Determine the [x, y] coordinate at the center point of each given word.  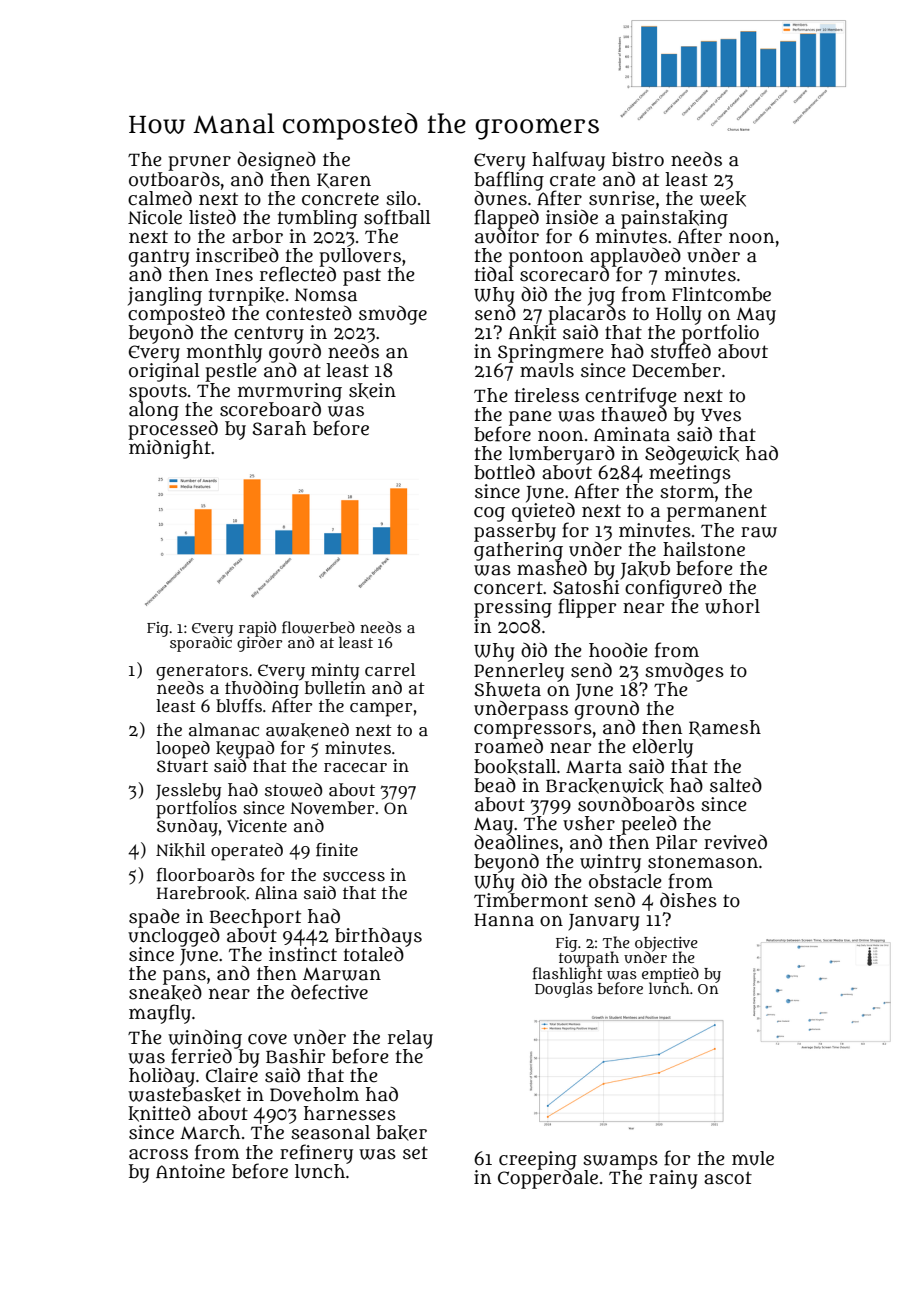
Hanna [504, 920]
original [164, 372]
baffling [509, 180]
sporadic [201, 644]
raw [759, 532]
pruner [199, 163]
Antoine [190, 1171]
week [723, 199]
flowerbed [318, 627]
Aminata [632, 434]
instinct [303, 954]
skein [372, 391]
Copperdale [548, 1179]
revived [735, 842]
